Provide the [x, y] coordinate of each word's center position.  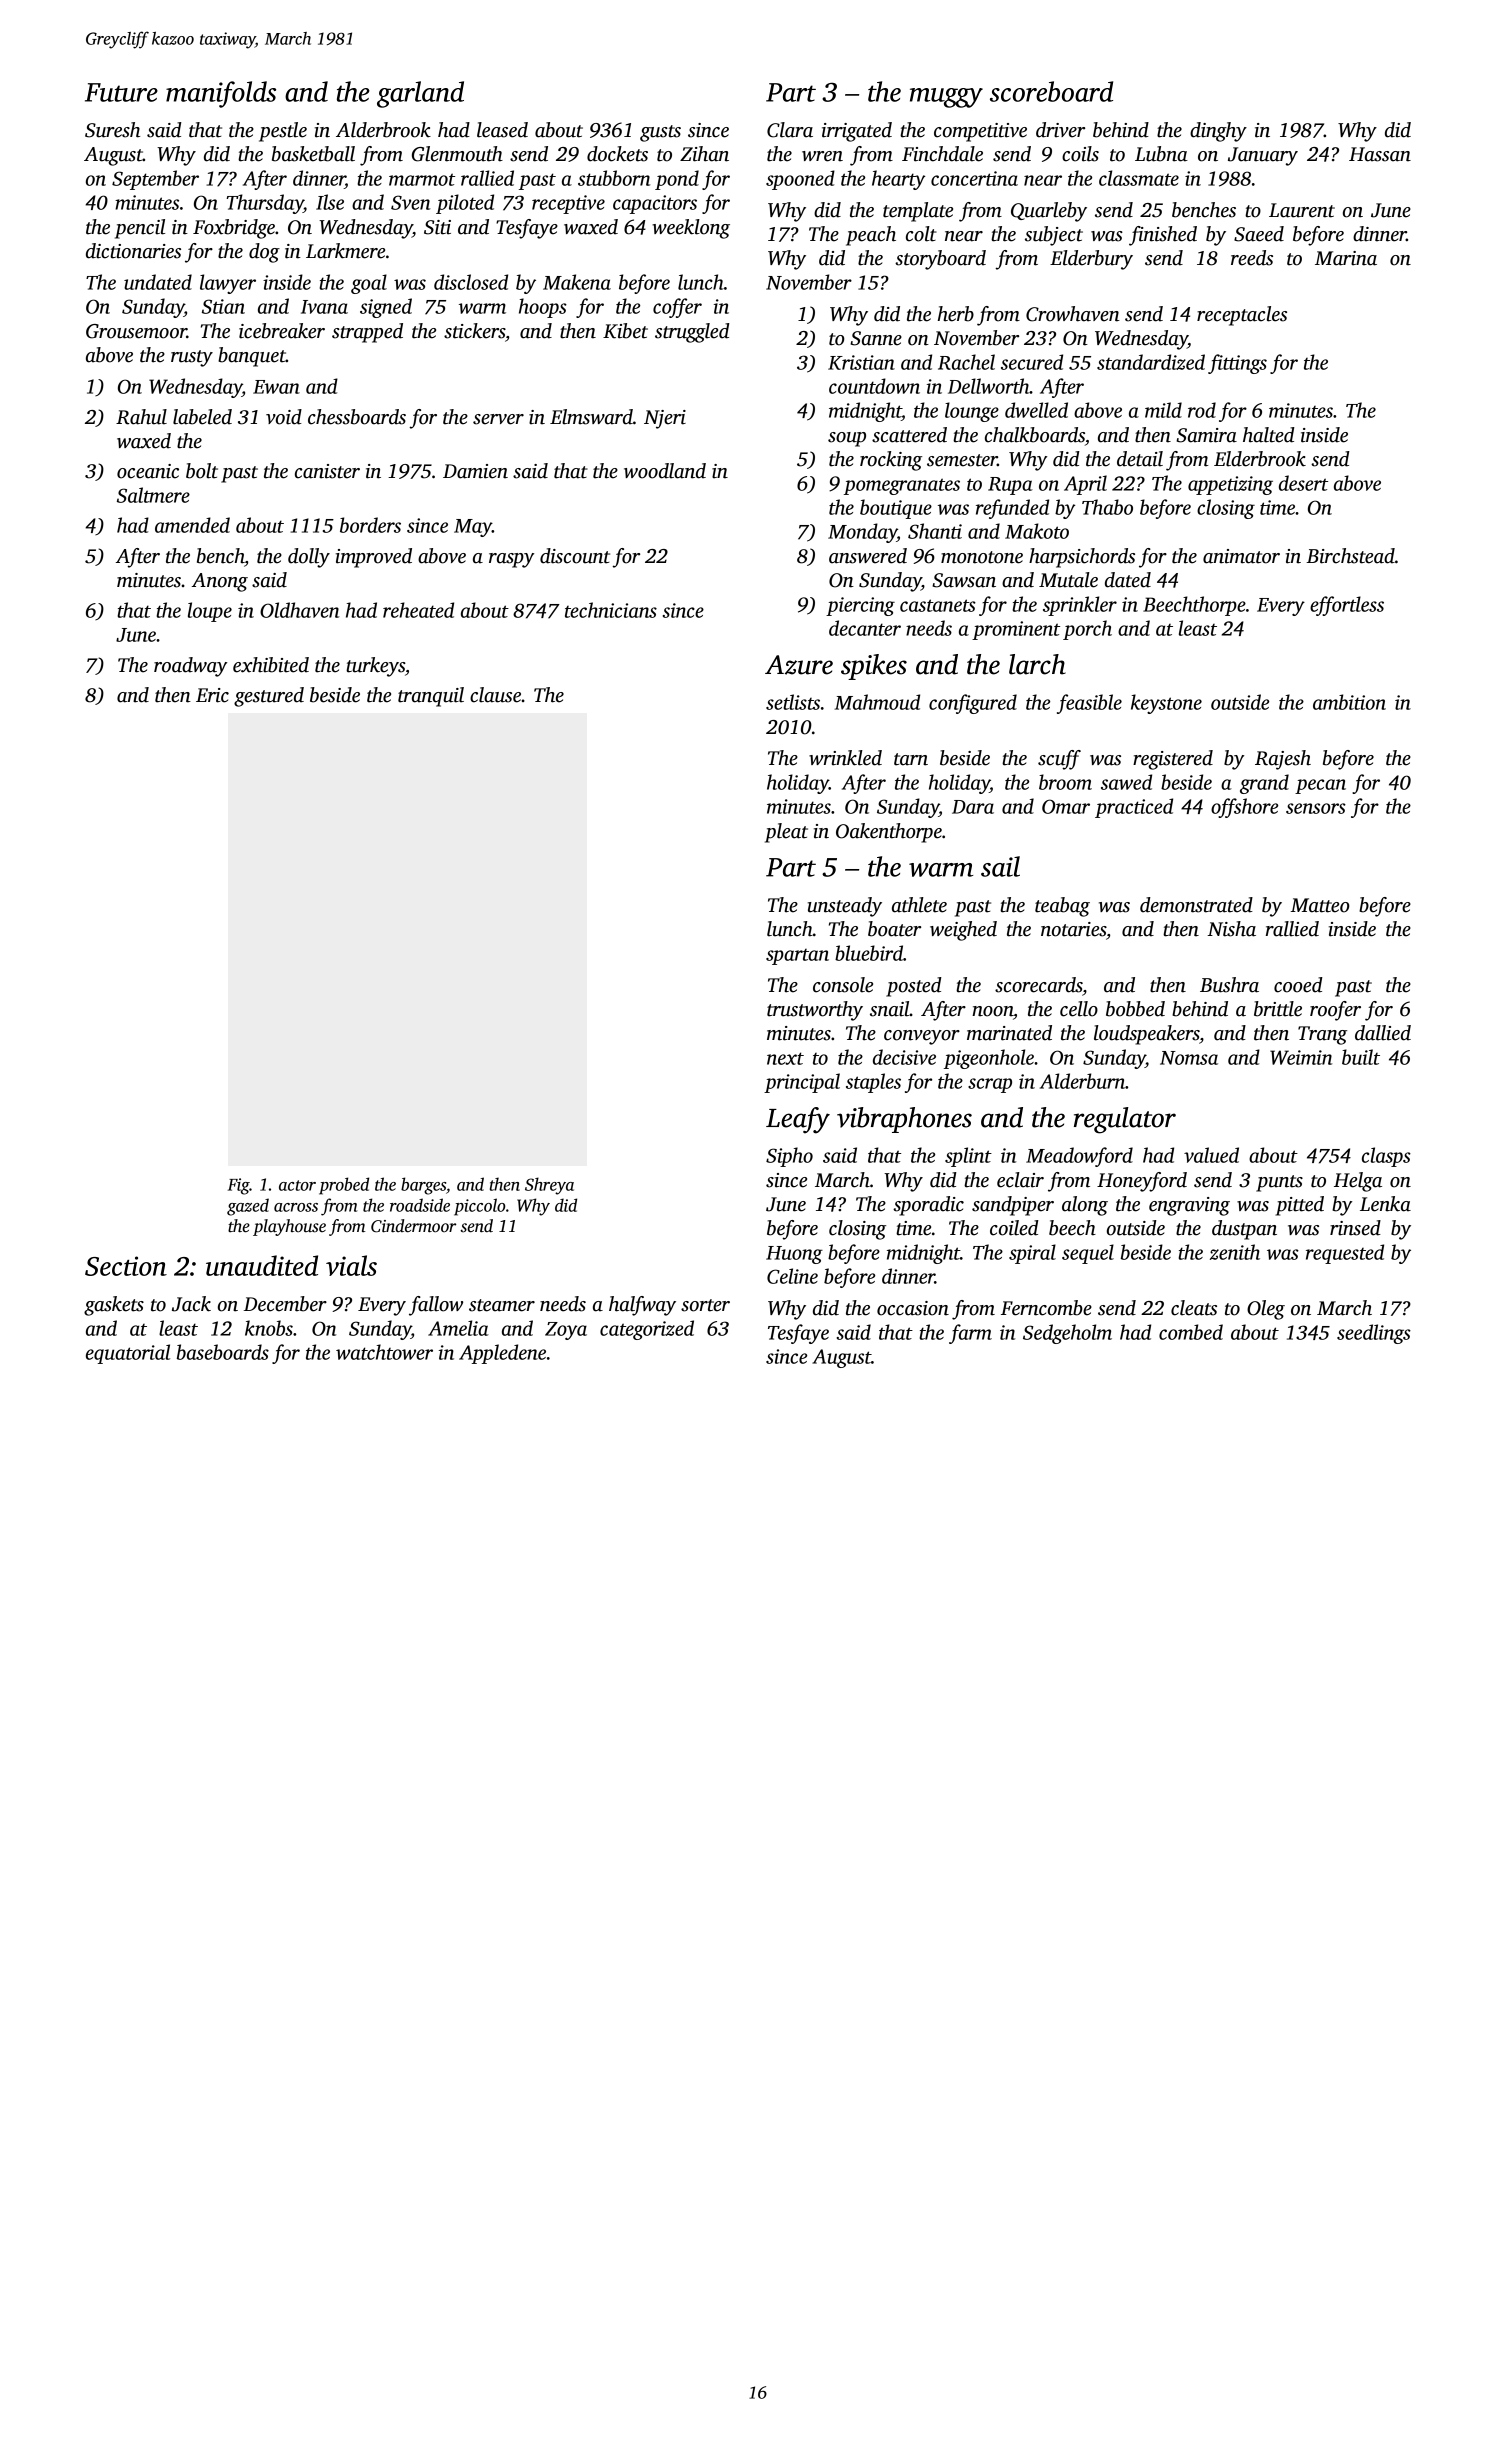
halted [1269, 435]
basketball [313, 154]
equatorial [128, 1354]
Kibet [625, 331]
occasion [913, 1308]
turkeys [375, 667]
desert [1303, 483]
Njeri [665, 419]
